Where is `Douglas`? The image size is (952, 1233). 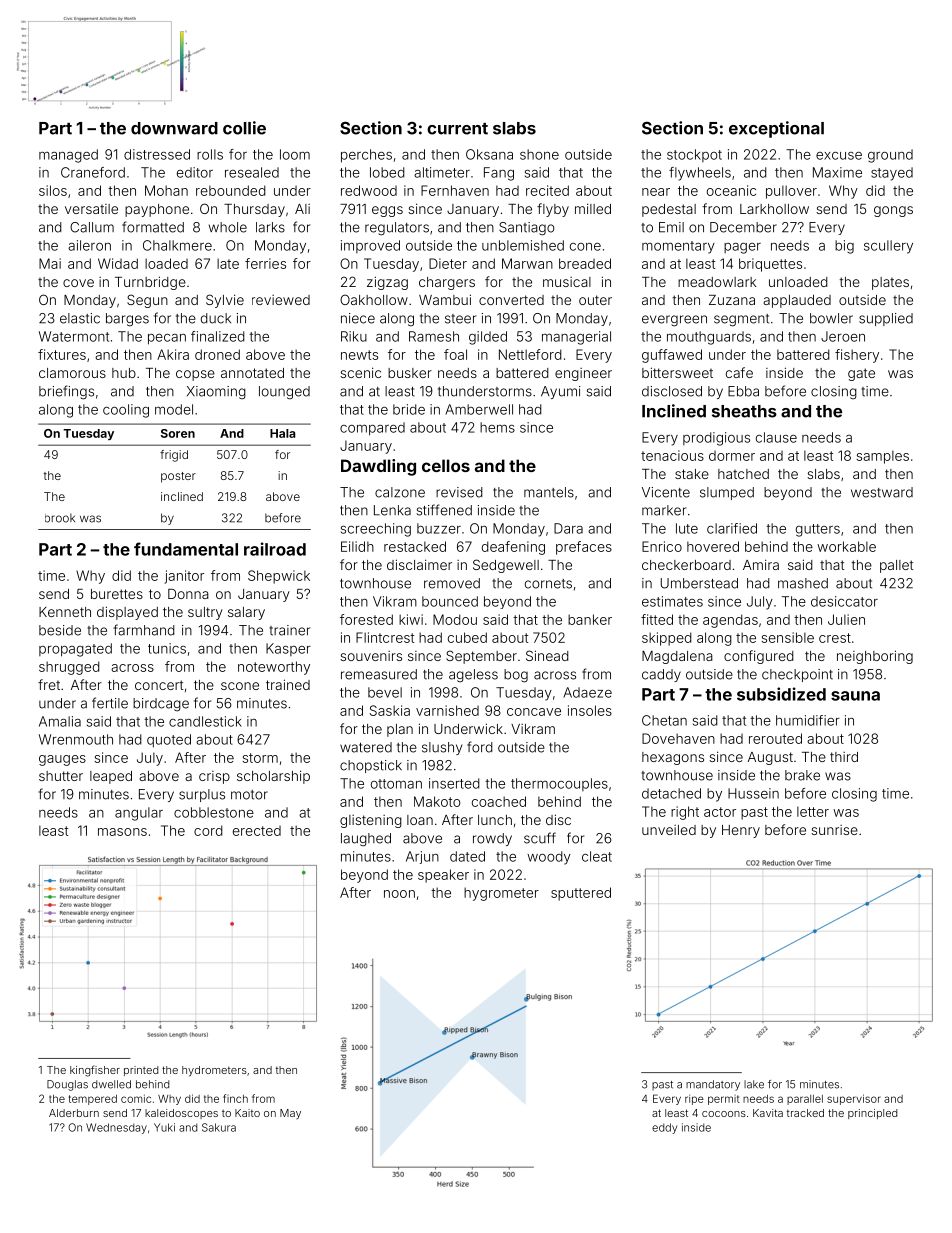 Douglas is located at coordinates (67, 1085).
